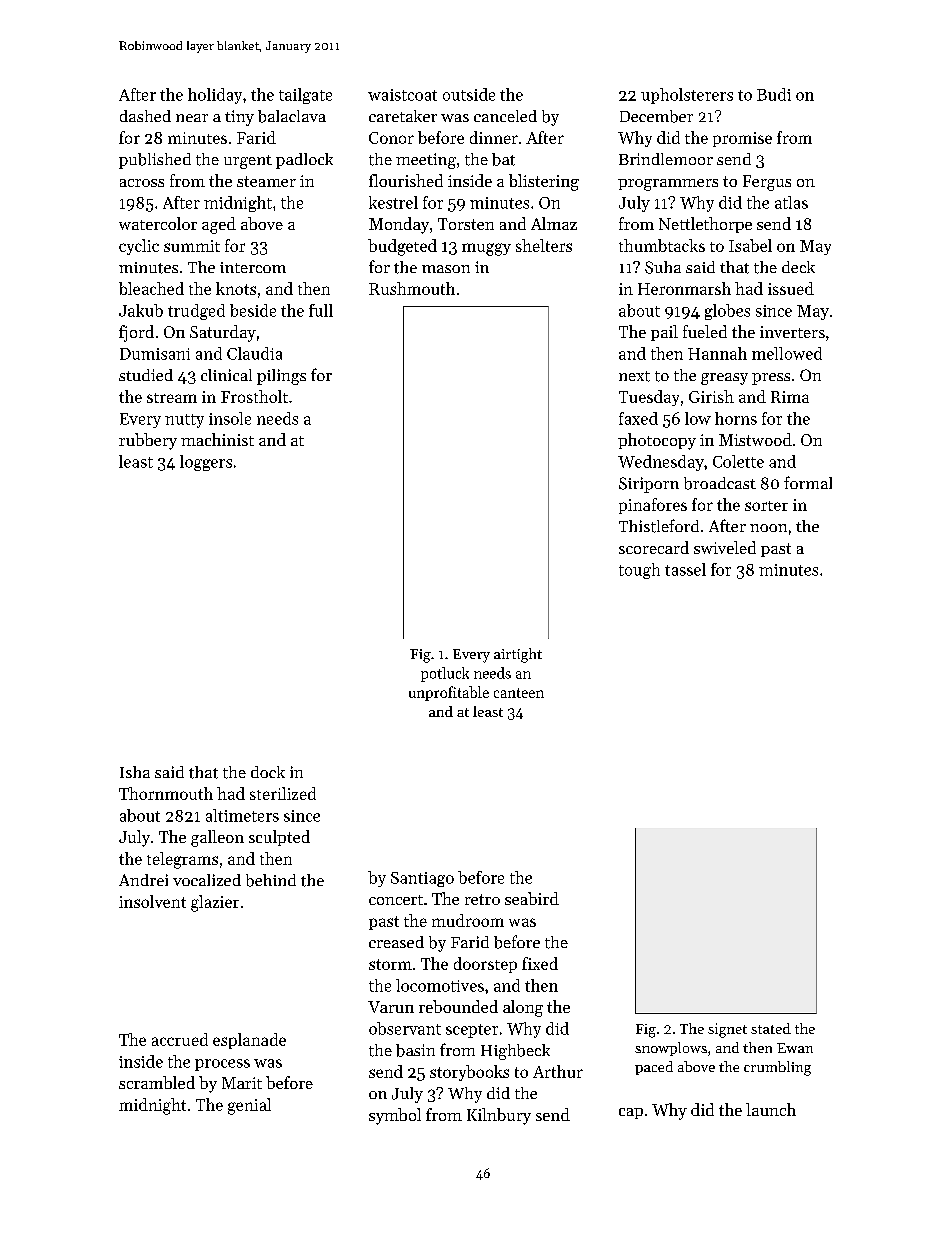  What do you see at coordinates (422, 879) in the image?
I see `Santiago` at bounding box center [422, 879].
